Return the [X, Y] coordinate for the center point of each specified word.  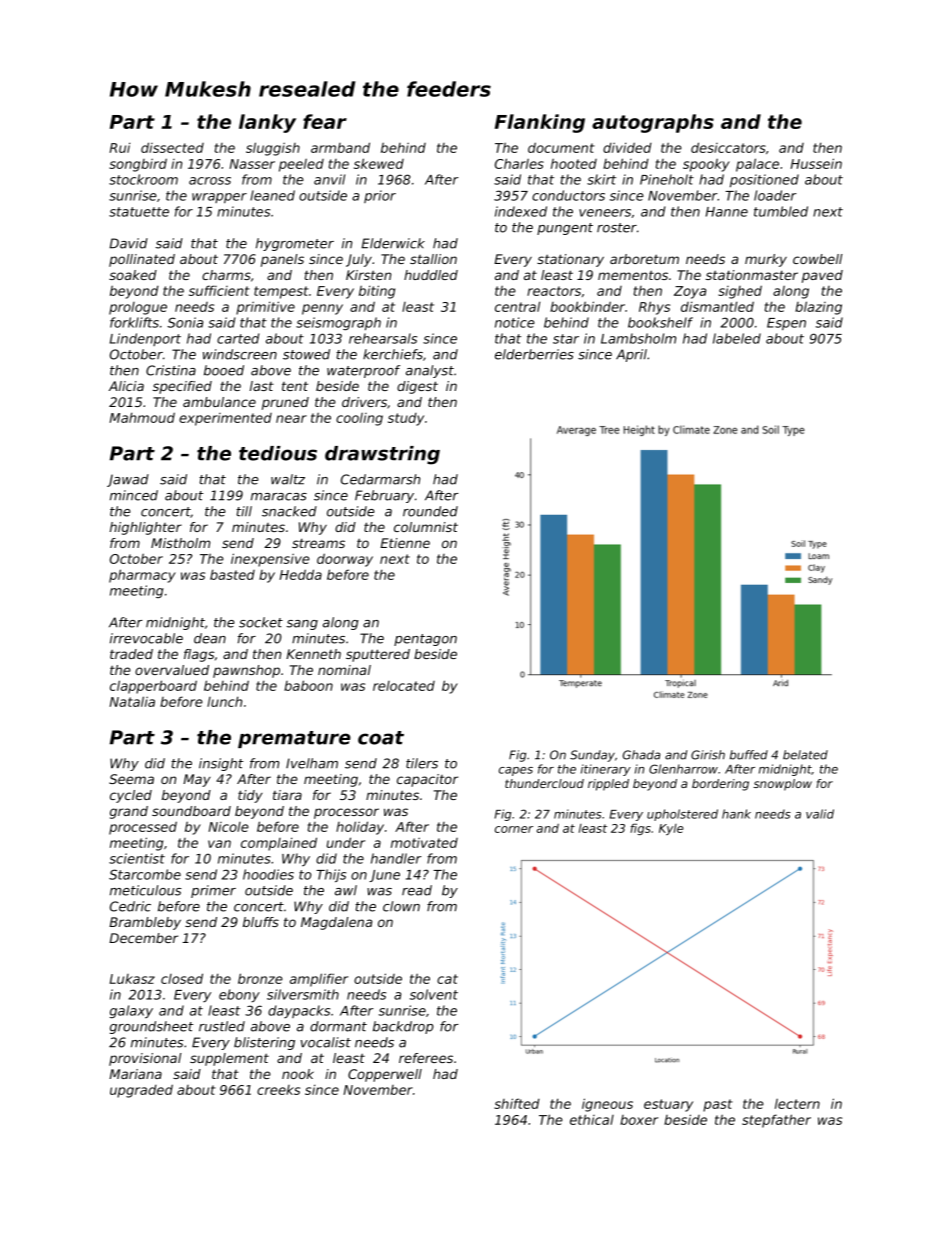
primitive [265, 308]
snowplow [783, 785]
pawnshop [246, 671]
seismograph [338, 323]
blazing [818, 308]
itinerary [606, 770]
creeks [278, 1090]
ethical [592, 1119]
